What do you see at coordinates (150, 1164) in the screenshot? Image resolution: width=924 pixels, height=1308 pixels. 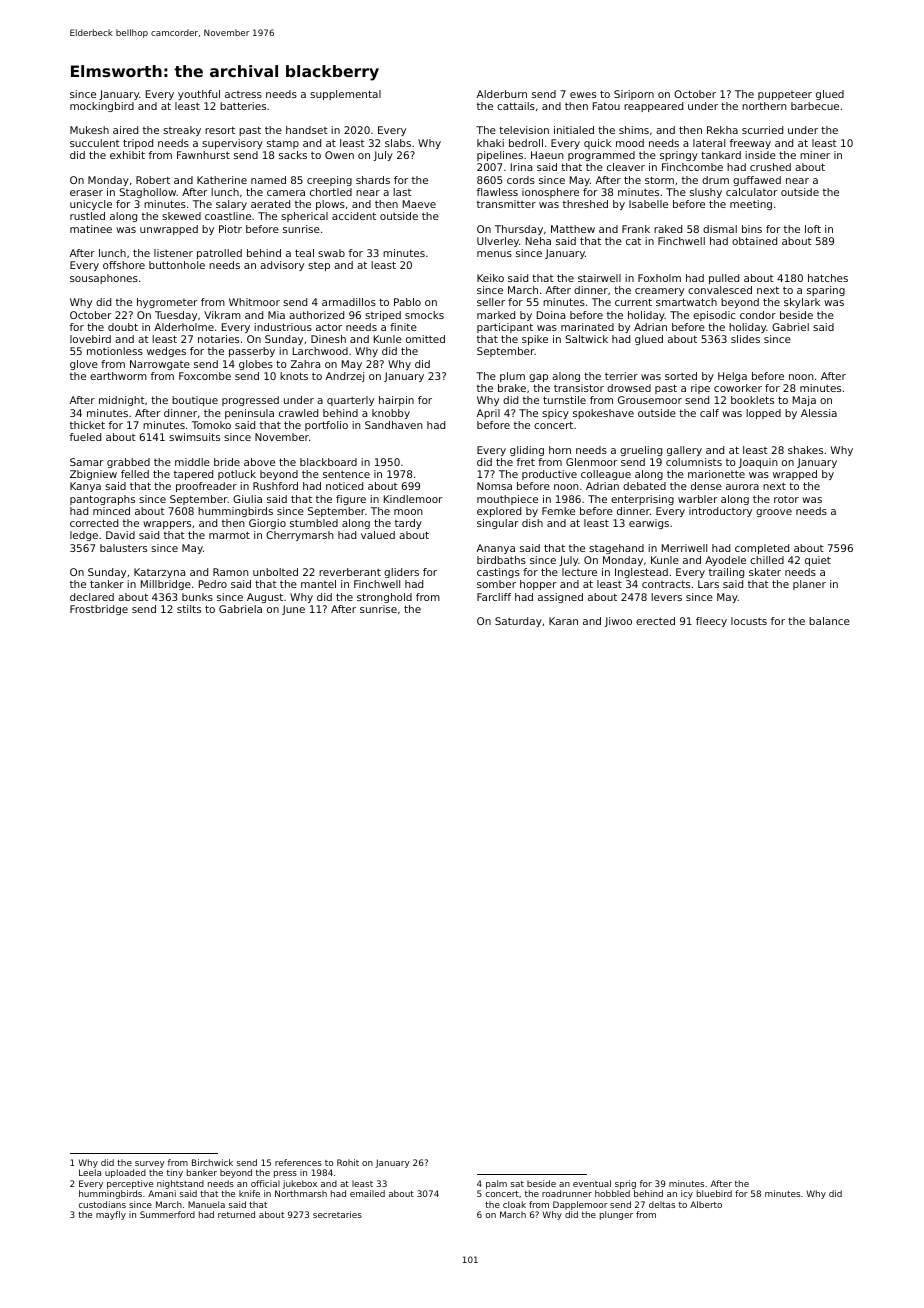 I see `survey` at bounding box center [150, 1164].
